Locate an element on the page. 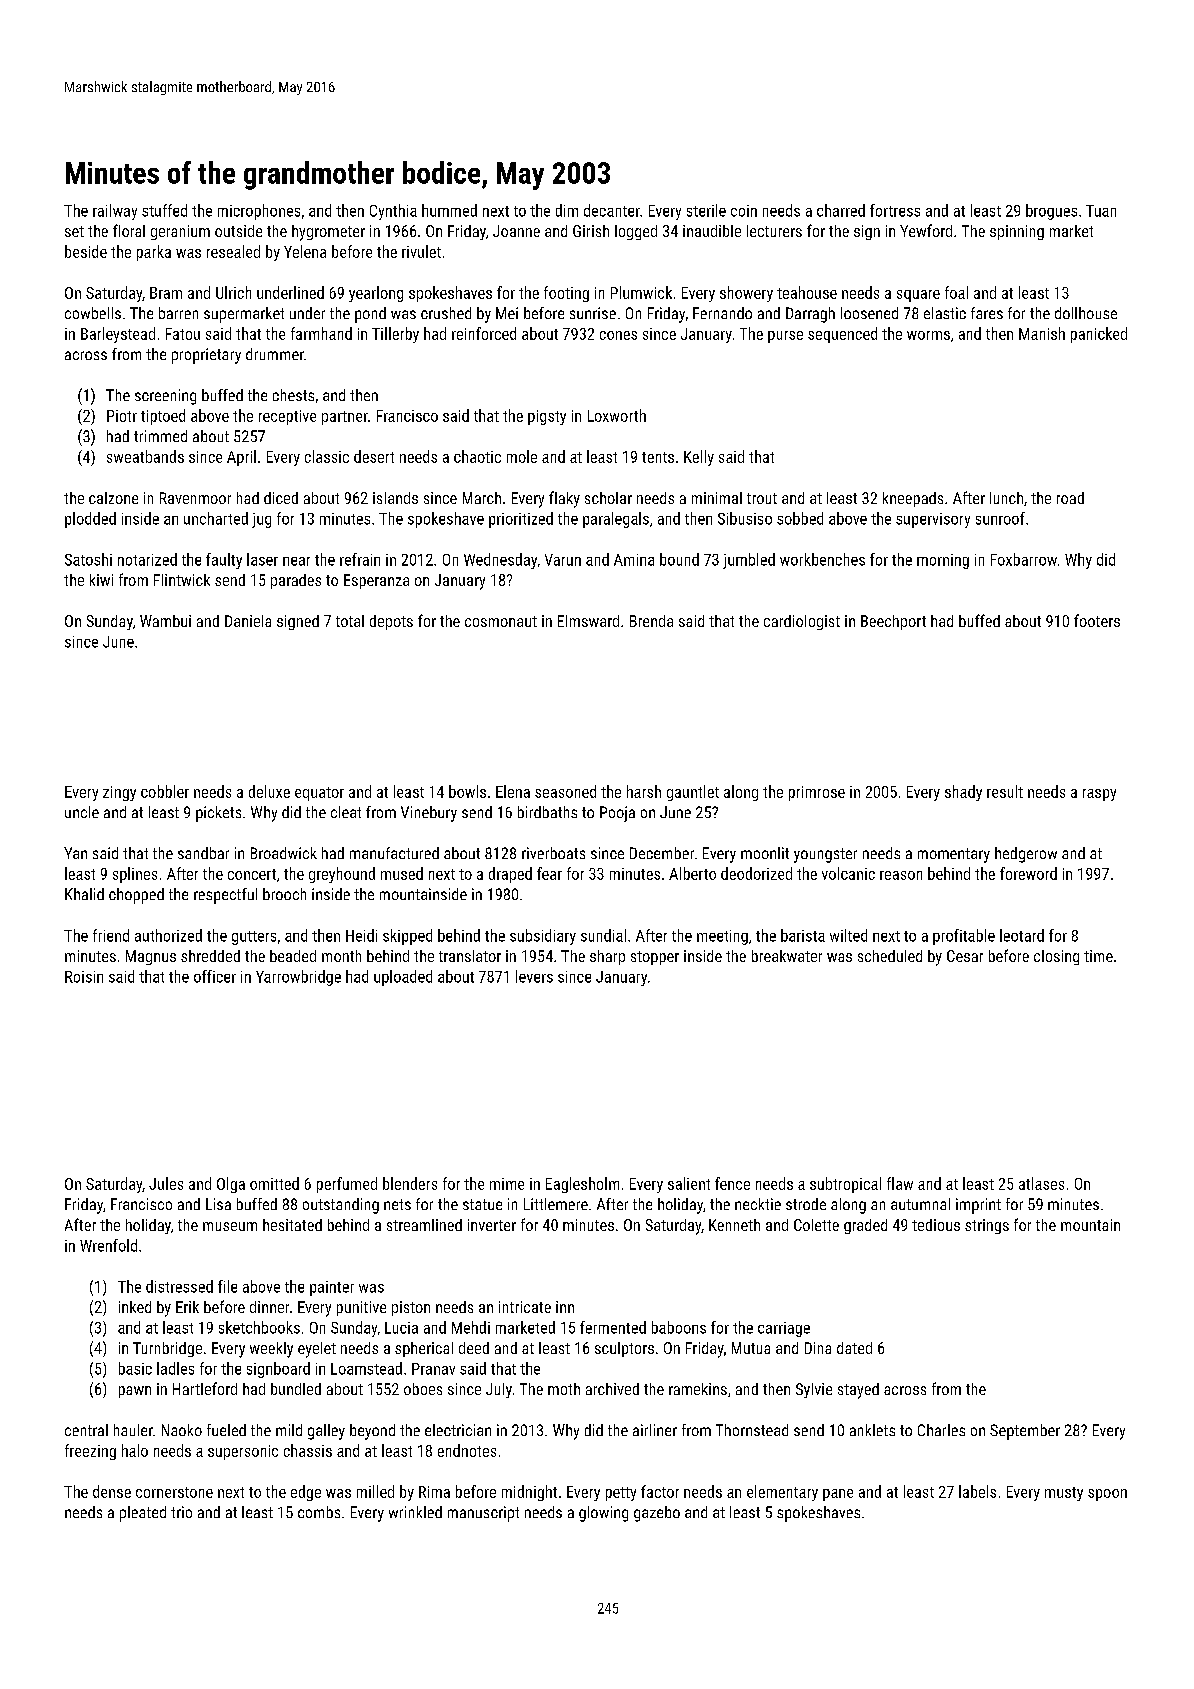 The image size is (1194, 1689). fares is located at coordinates (987, 313).
